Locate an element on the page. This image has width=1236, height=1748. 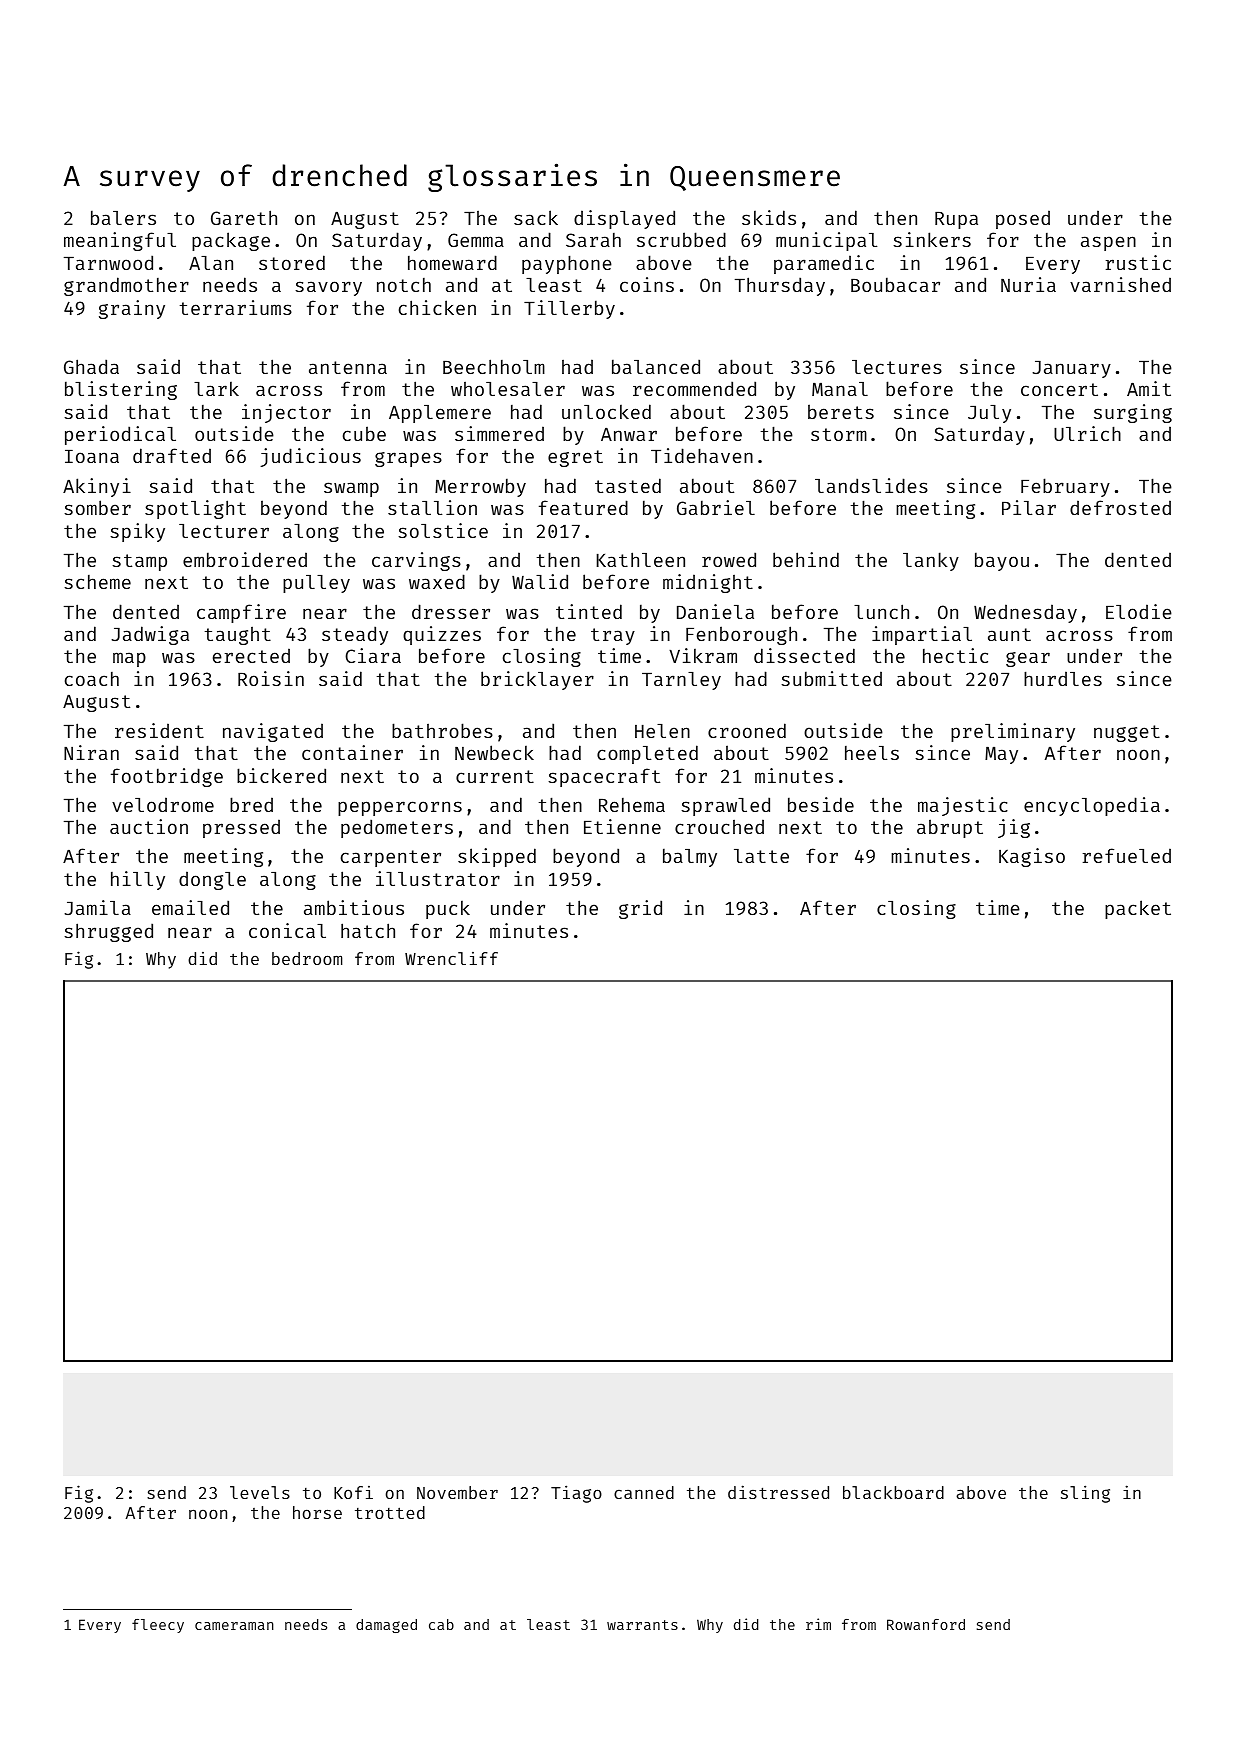
sack is located at coordinates (536, 217).
